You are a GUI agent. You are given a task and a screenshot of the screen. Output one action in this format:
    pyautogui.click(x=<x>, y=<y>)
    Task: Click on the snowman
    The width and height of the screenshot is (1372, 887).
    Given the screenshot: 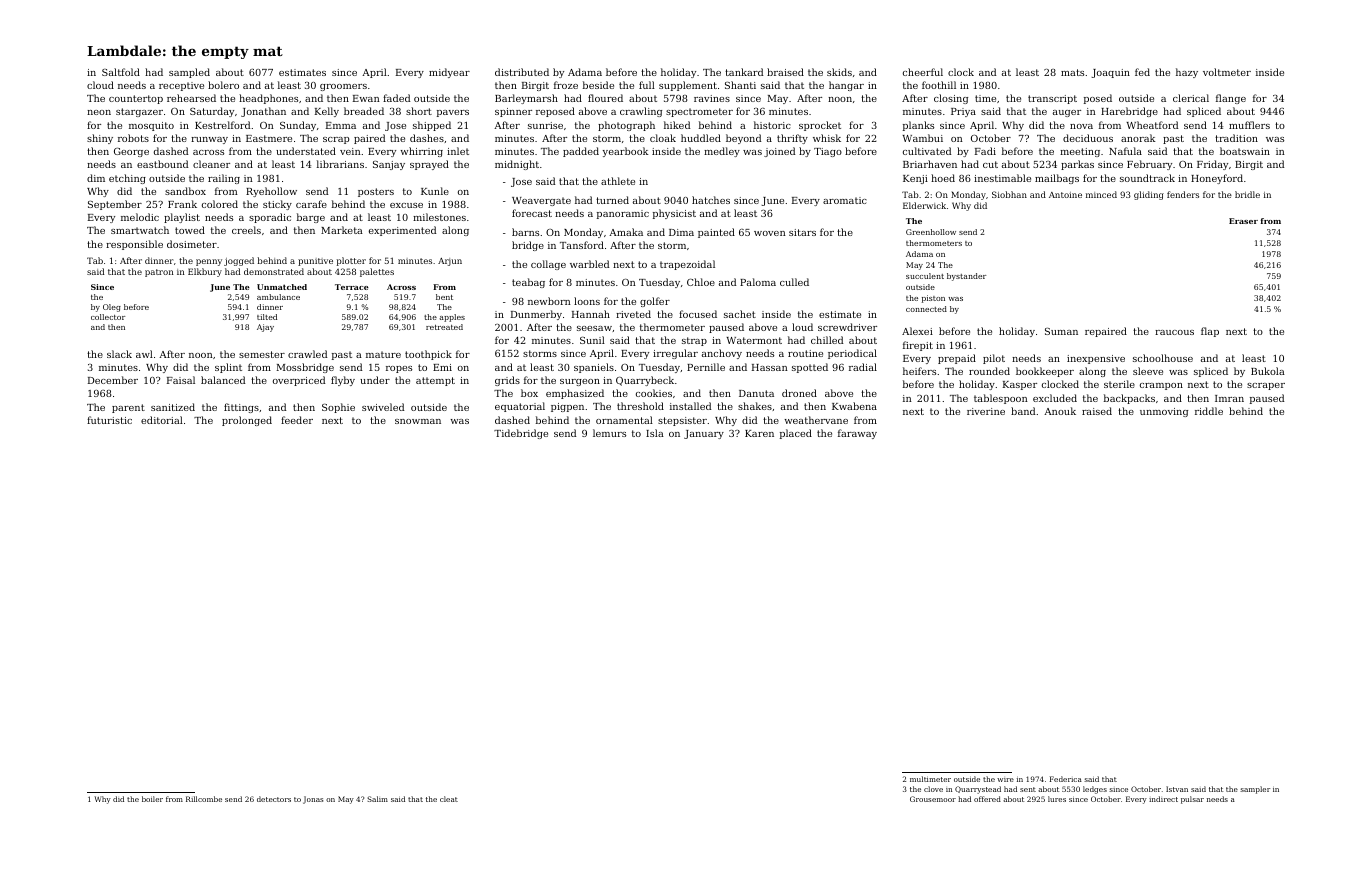 What is the action you would take?
    pyautogui.click(x=418, y=421)
